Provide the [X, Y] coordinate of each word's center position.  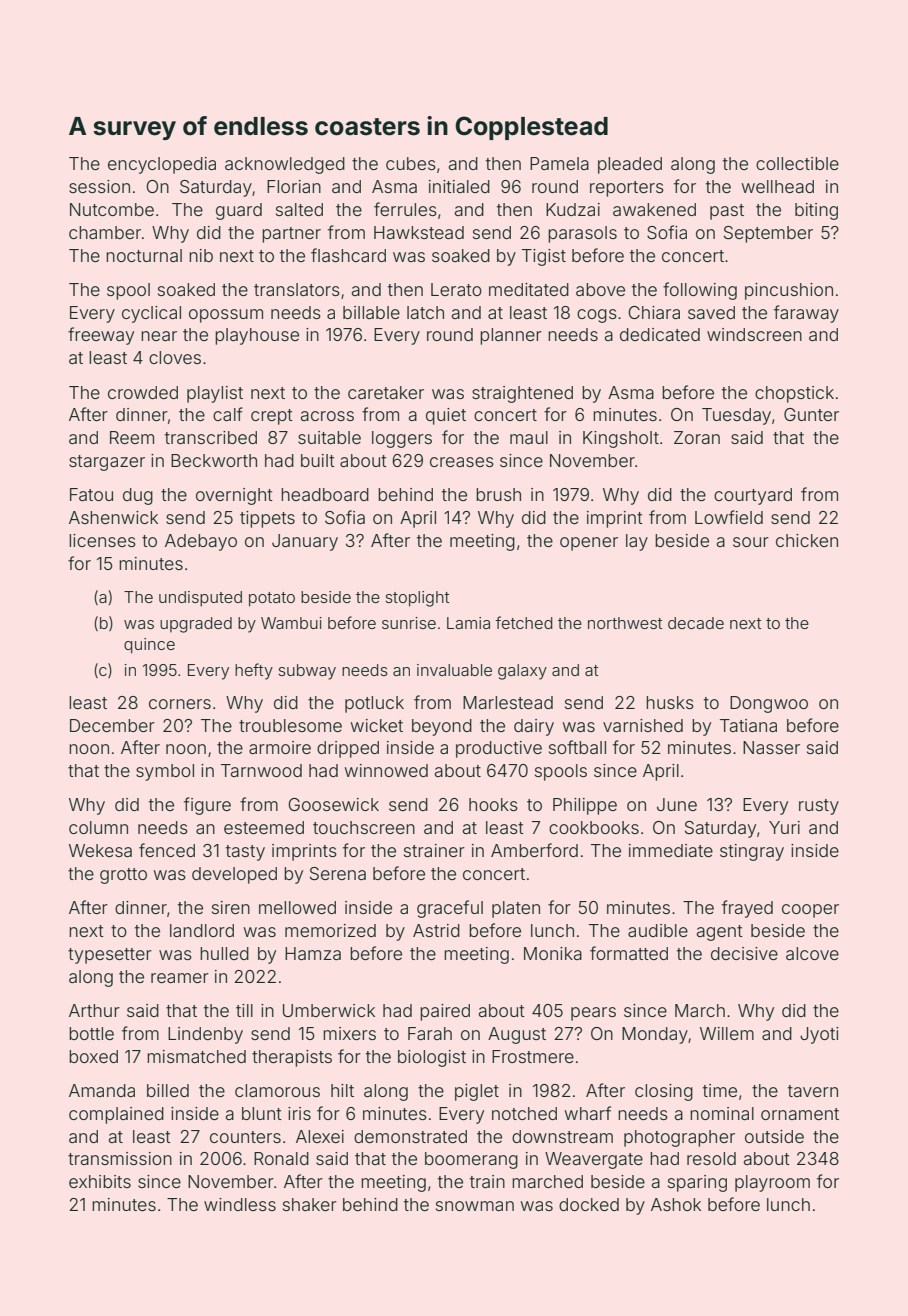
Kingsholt [621, 439]
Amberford [534, 850]
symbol [165, 772]
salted [299, 209]
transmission [120, 1158]
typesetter [110, 956]
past [727, 212]
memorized [330, 930]
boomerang [471, 1160]
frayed [747, 909]
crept [272, 417]
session [99, 186]
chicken [807, 540]
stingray [752, 852]
